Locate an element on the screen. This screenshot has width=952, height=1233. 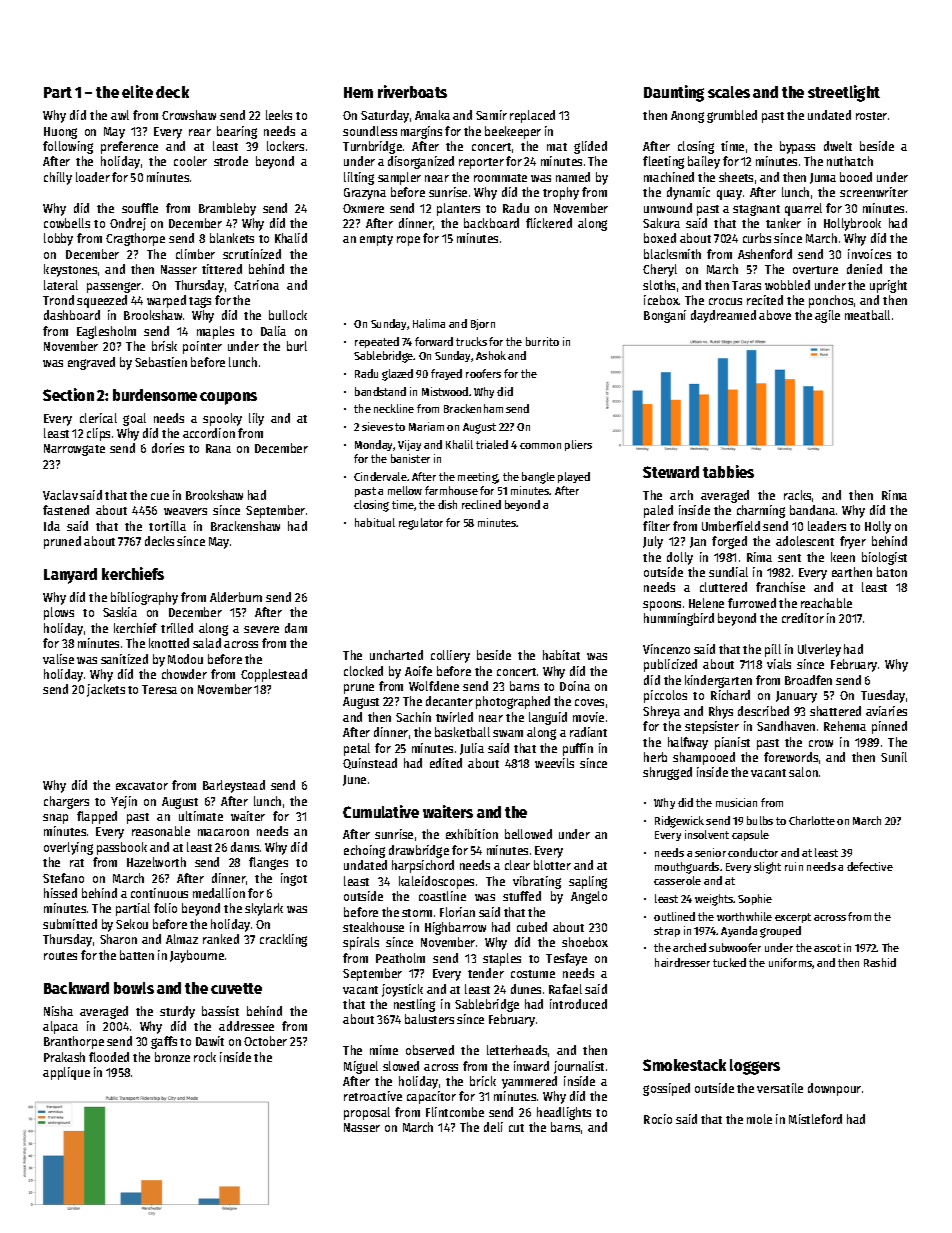
exhibition is located at coordinates (472, 834).
